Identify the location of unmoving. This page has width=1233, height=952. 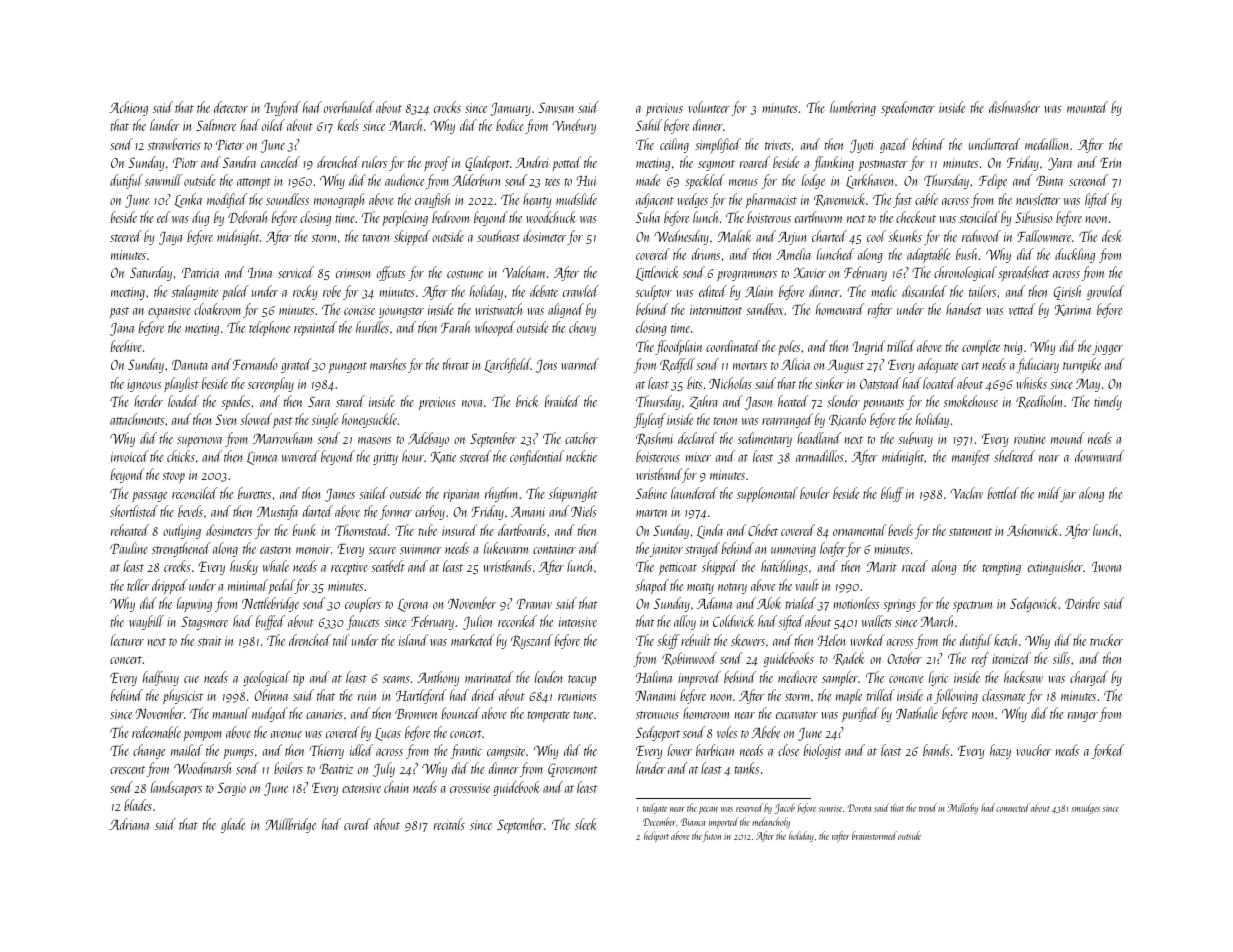
(793, 550).
